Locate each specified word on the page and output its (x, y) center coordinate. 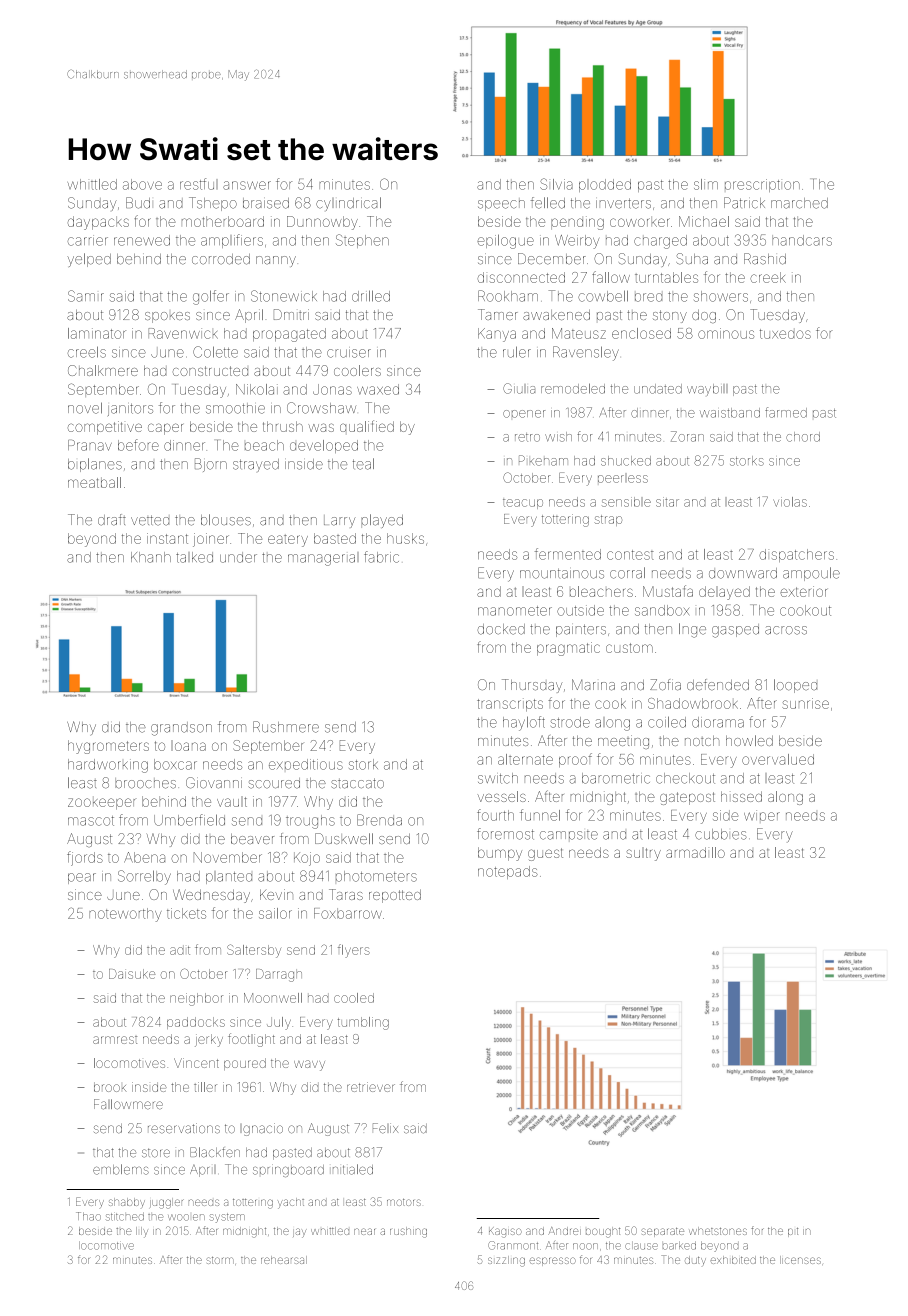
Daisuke (132, 974)
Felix (385, 1128)
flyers (354, 951)
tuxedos (785, 334)
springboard (288, 1171)
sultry (643, 854)
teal (363, 464)
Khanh (151, 557)
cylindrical (348, 204)
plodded (605, 185)
